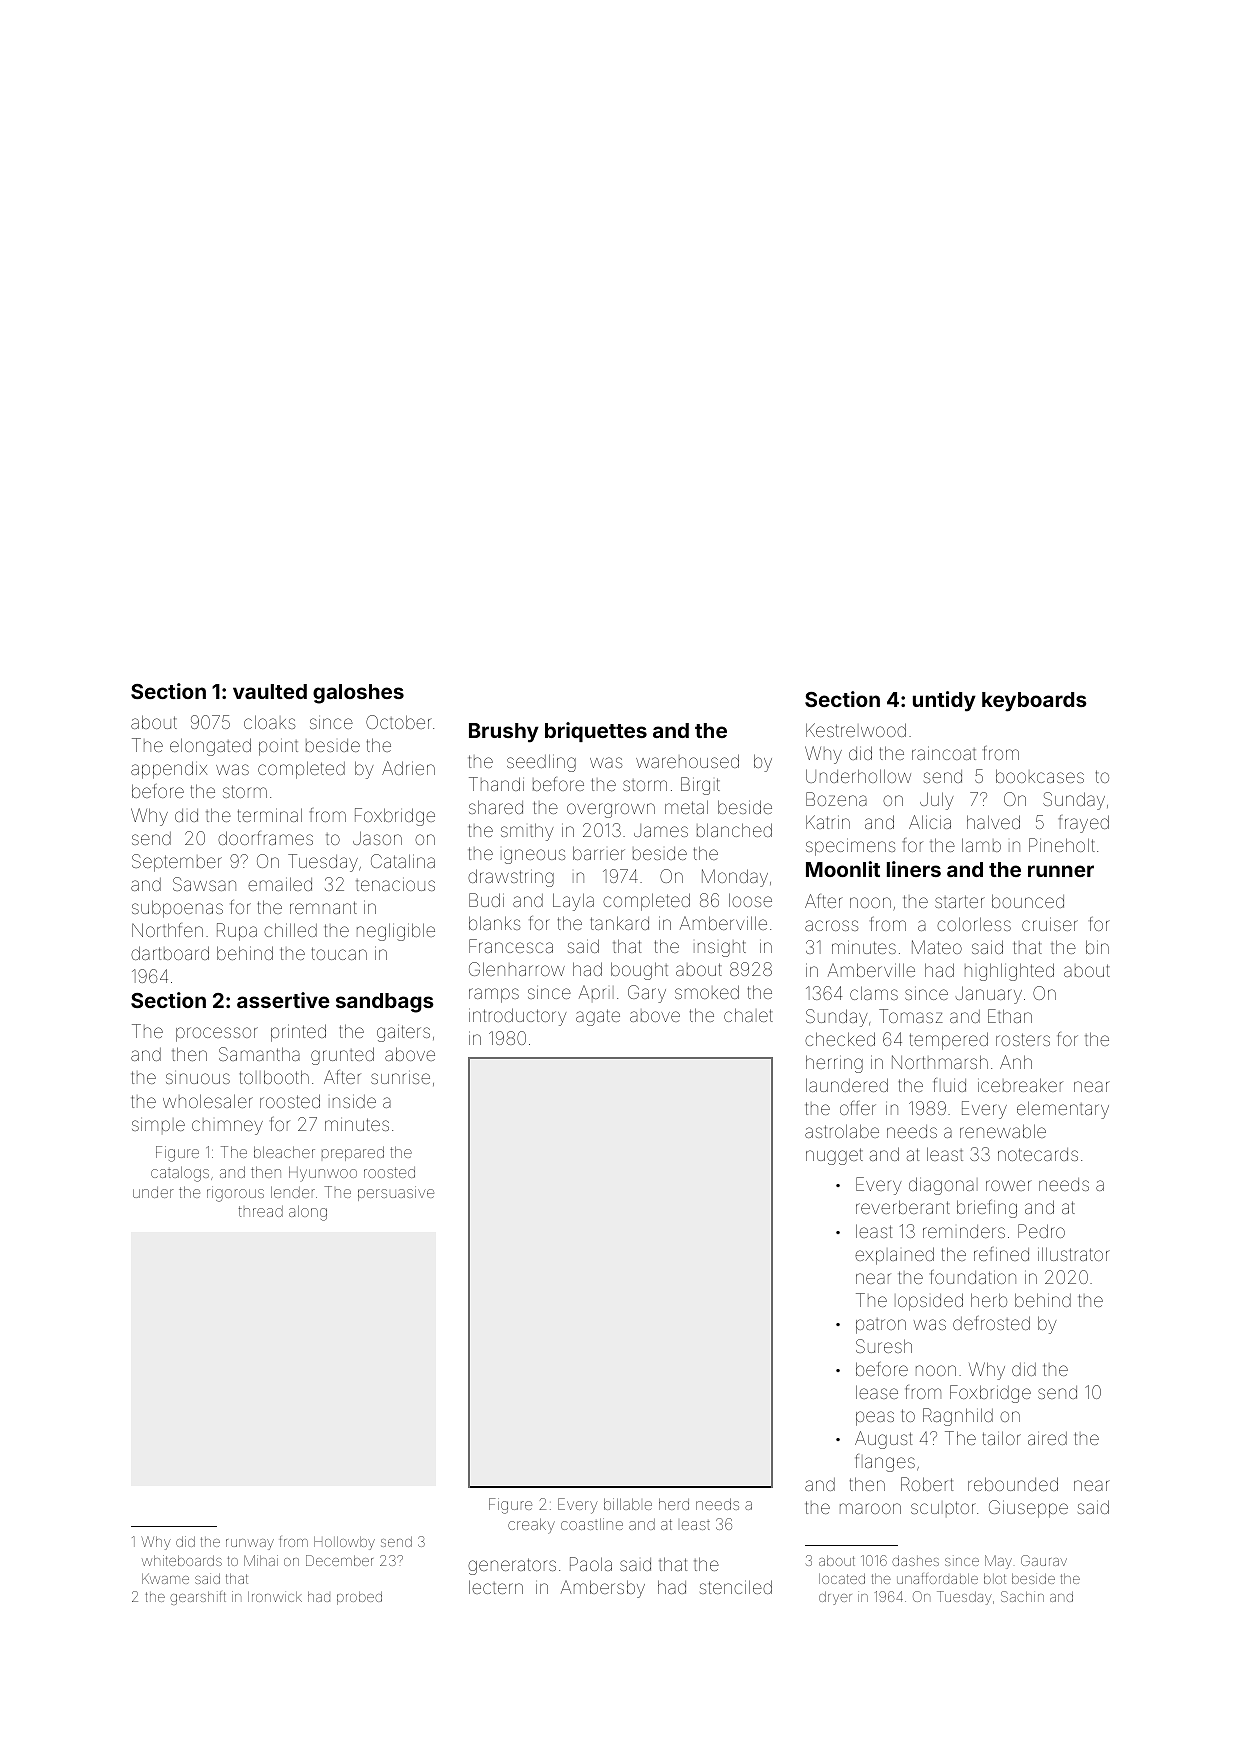 The width and height of the document is (1241, 1755). What do you see at coordinates (270, 691) in the document?
I see `vaulted` at bounding box center [270, 691].
